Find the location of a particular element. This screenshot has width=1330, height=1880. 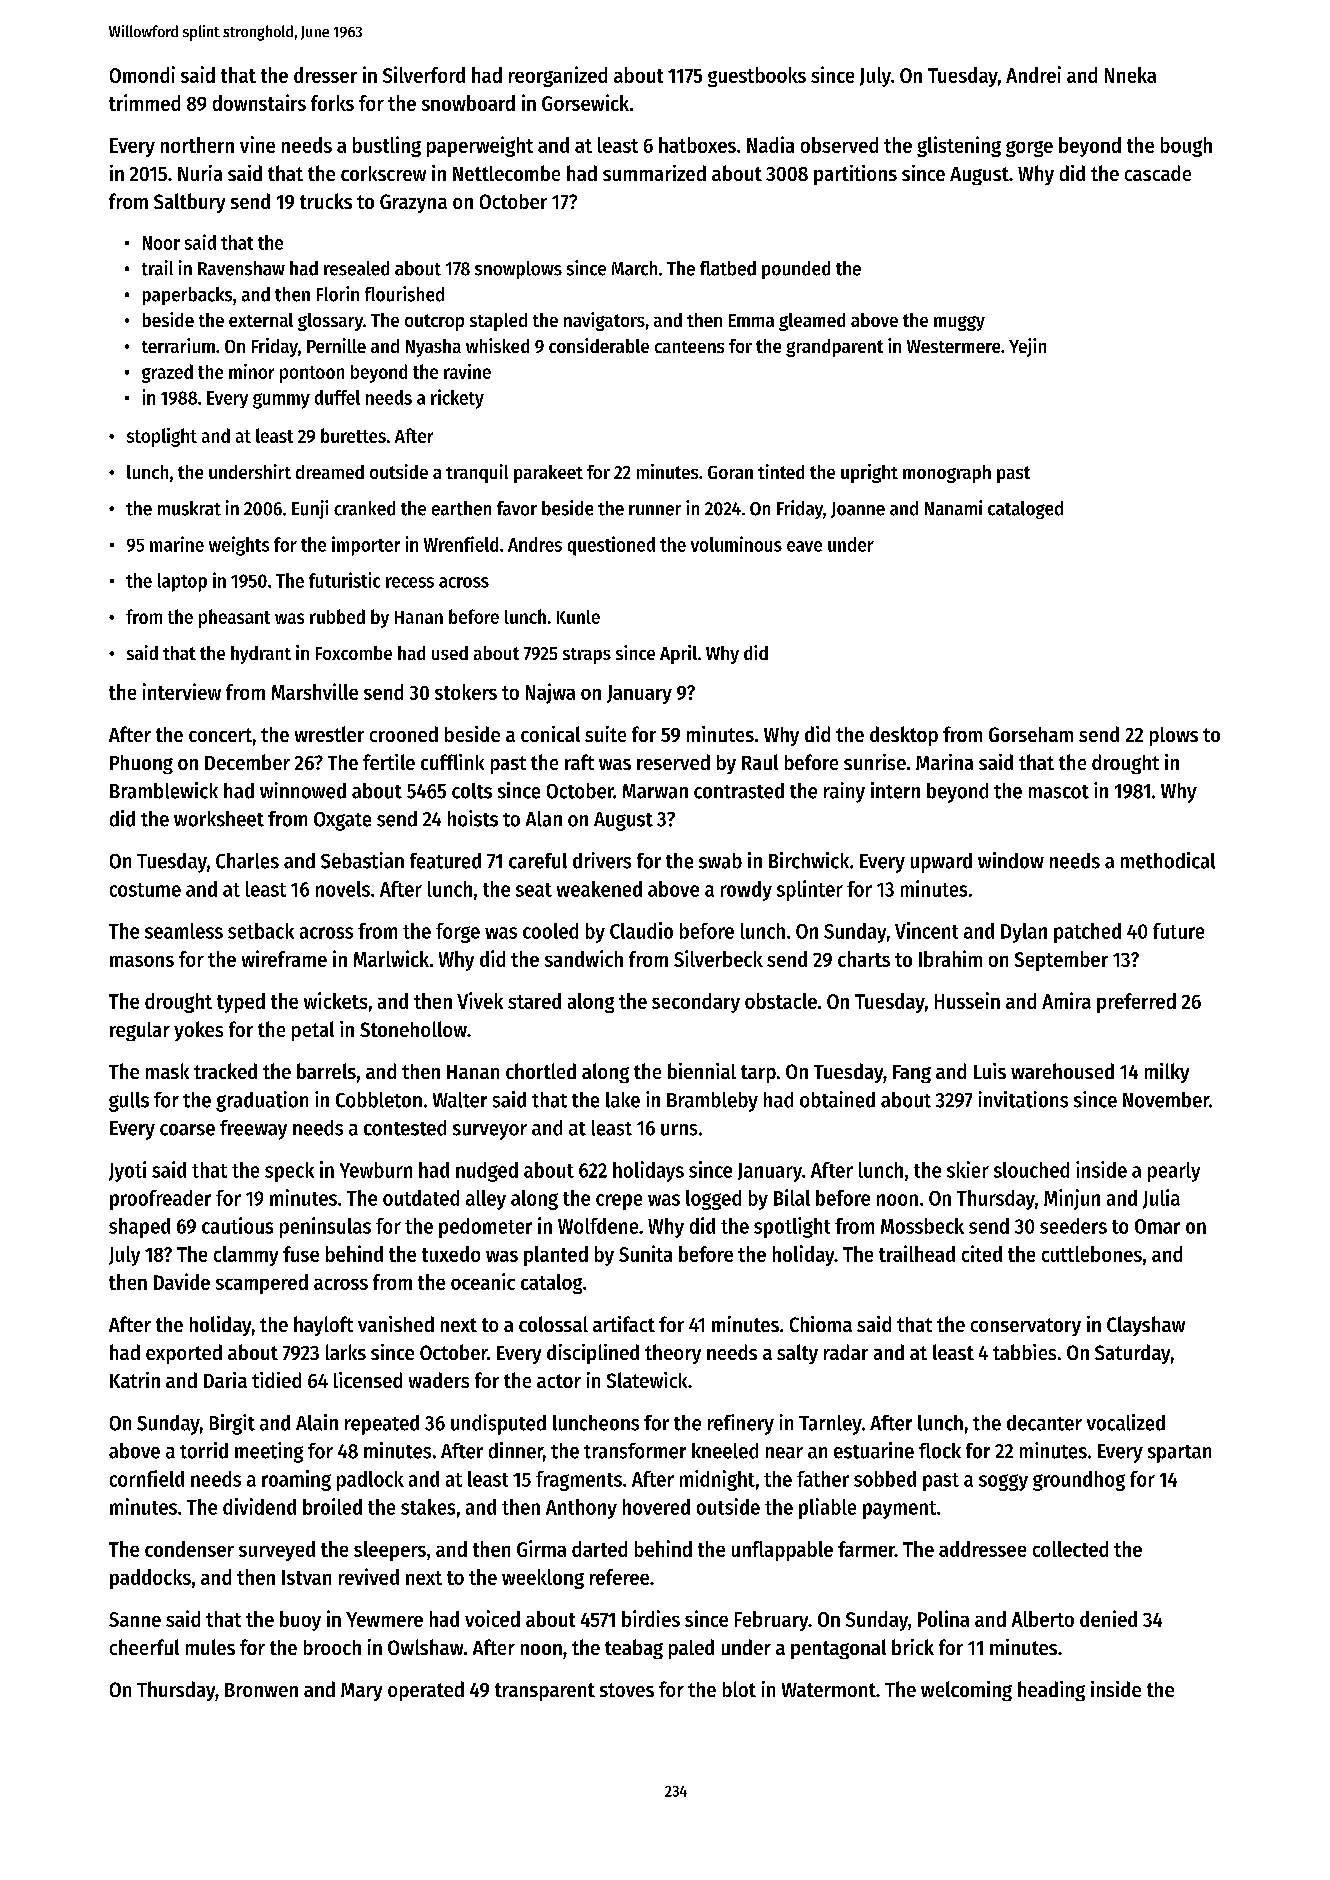

gorge is located at coordinates (1029, 149).
